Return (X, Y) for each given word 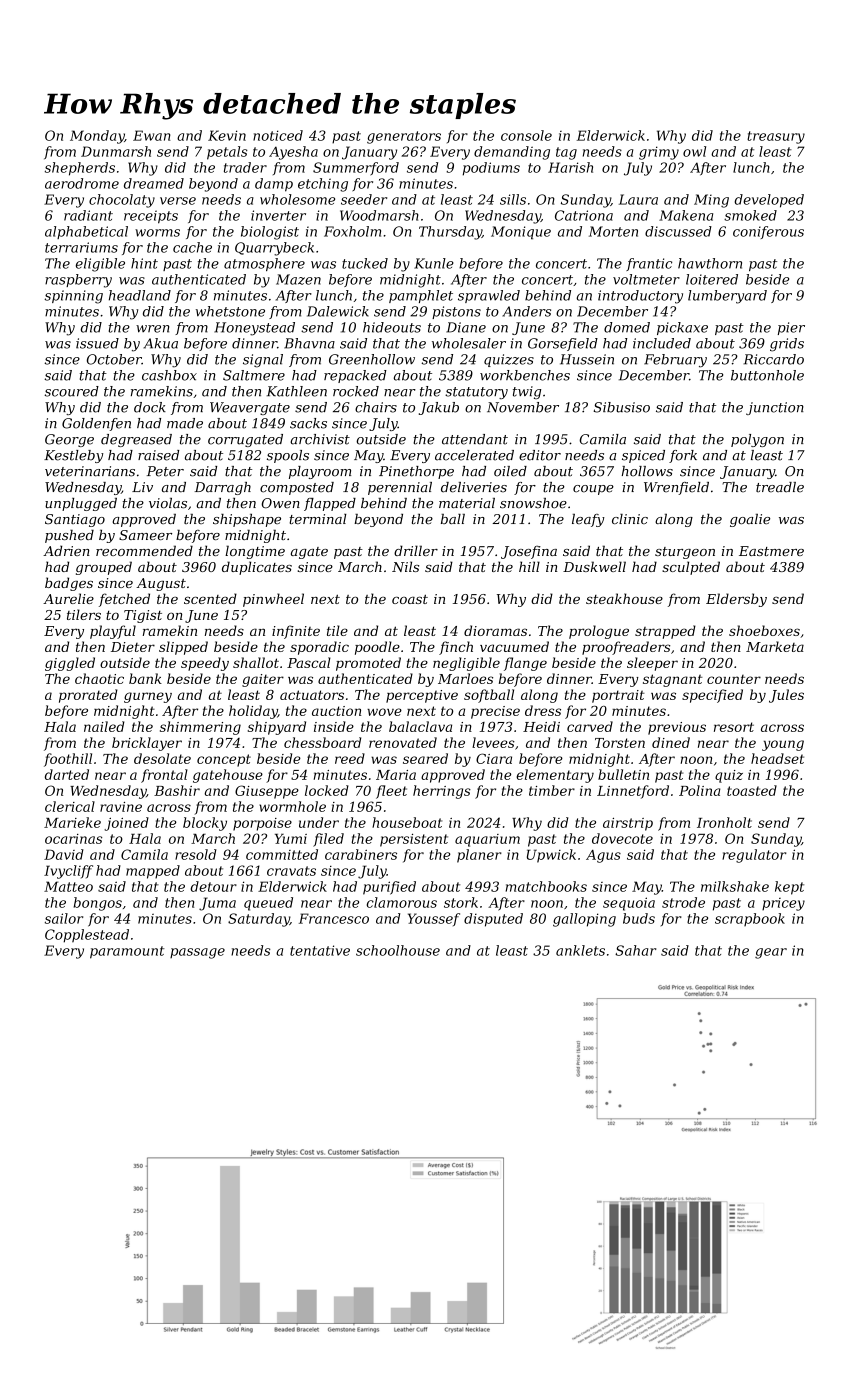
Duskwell (594, 566)
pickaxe (682, 328)
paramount (127, 952)
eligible (100, 265)
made (185, 423)
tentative (320, 950)
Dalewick (338, 311)
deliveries (474, 487)
